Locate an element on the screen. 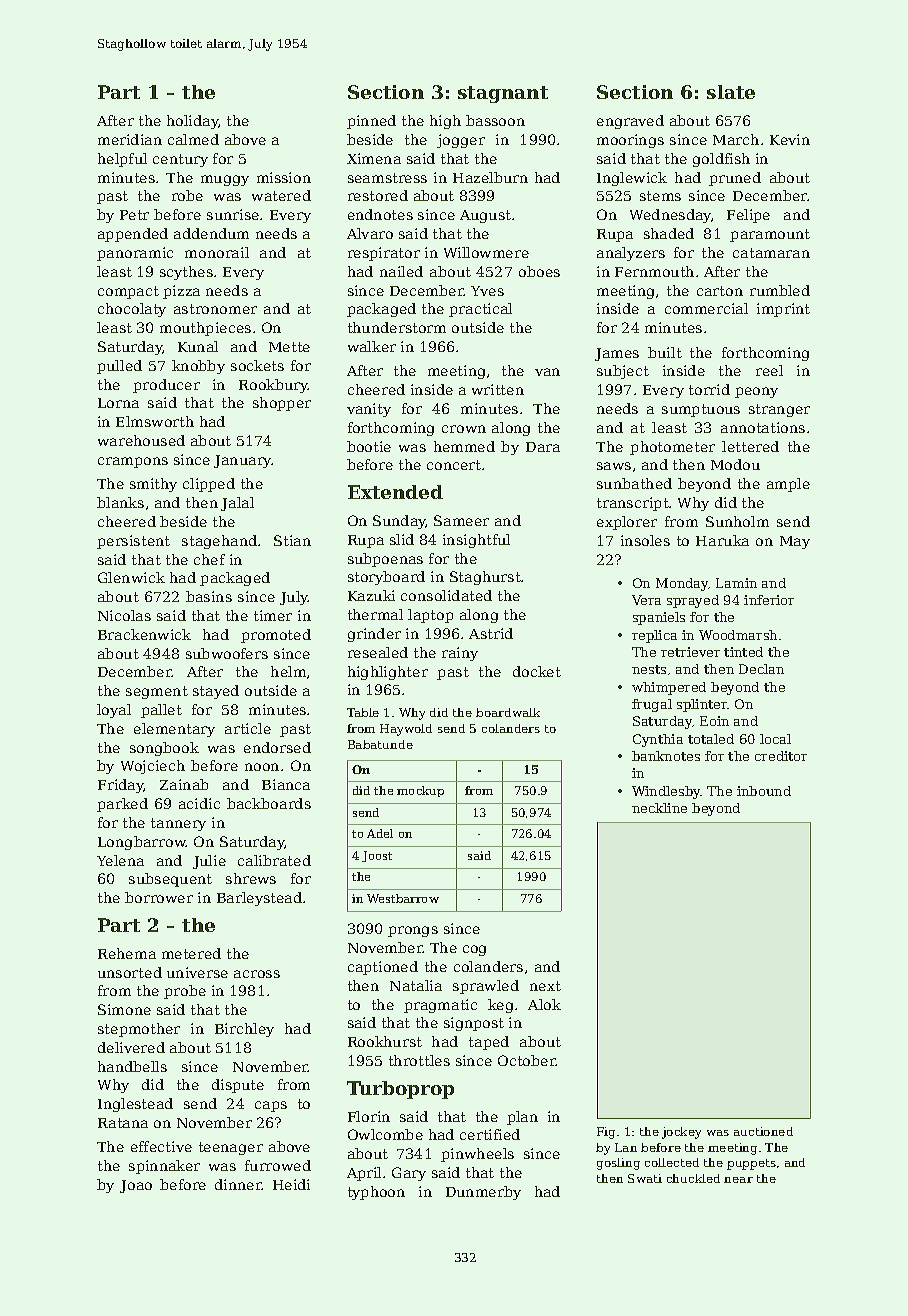  borrower is located at coordinates (159, 897).
